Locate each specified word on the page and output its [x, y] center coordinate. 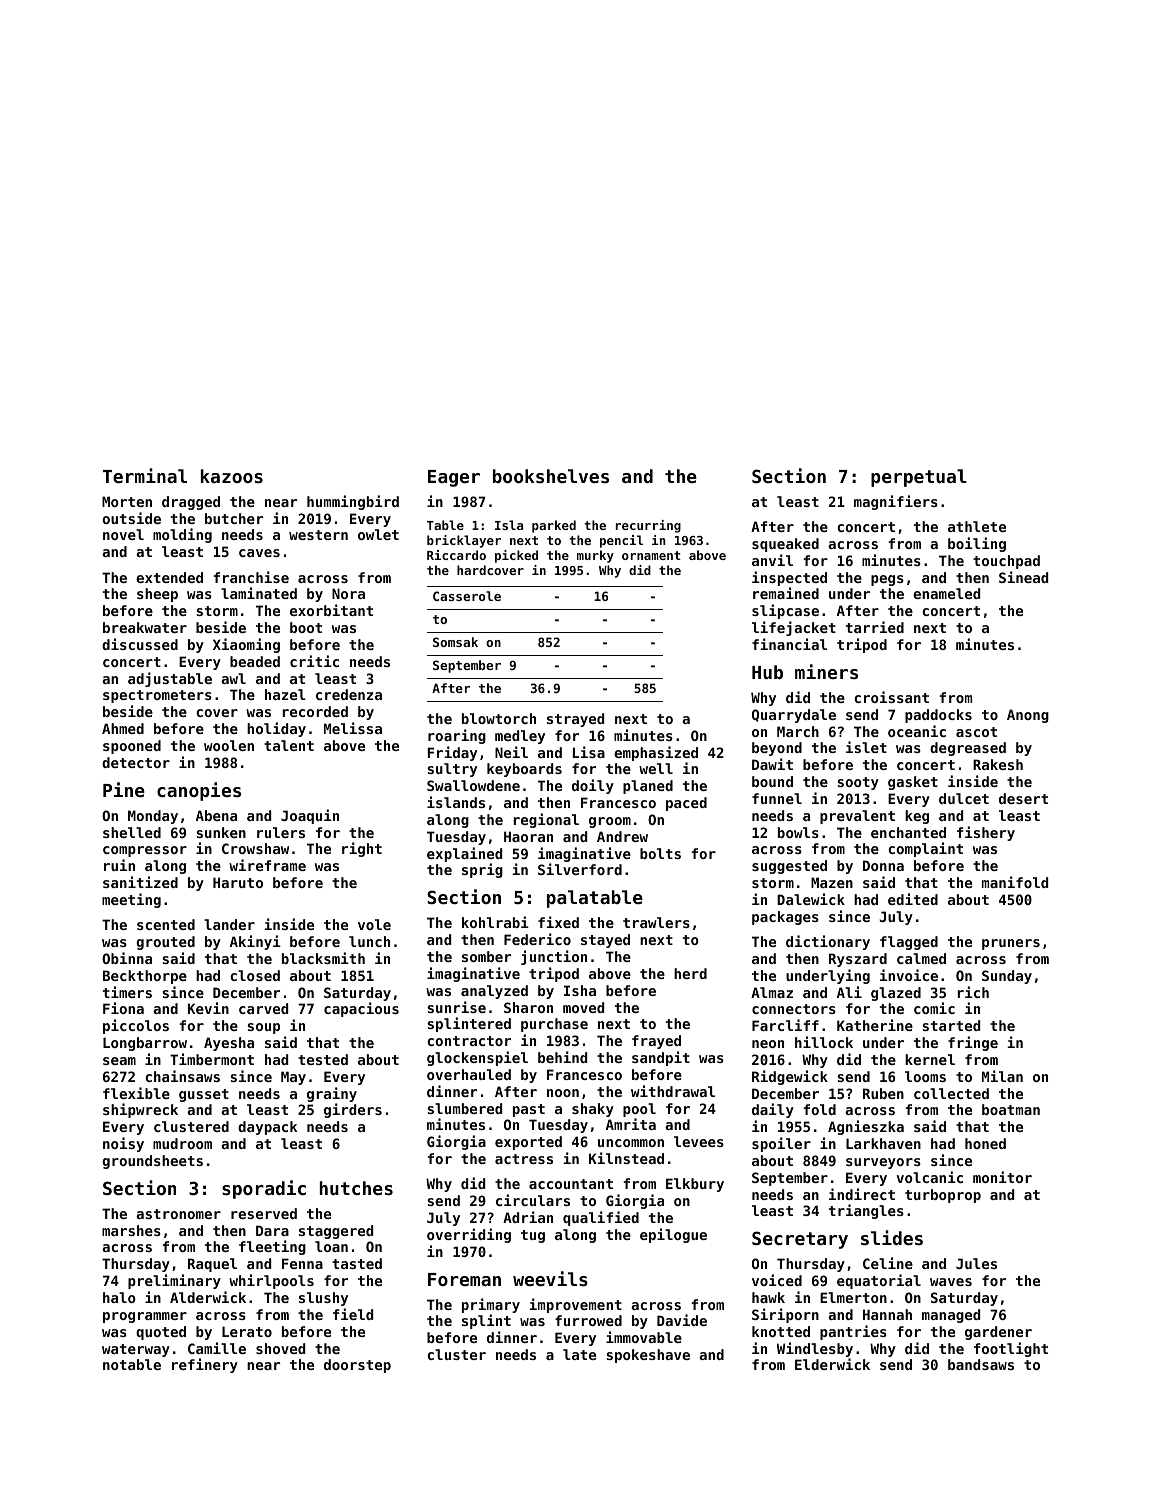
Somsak [455, 642]
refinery [205, 1365]
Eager [454, 478]
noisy [123, 1144]
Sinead [1023, 577]
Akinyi [255, 942]
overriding [469, 1235]
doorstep [357, 1366]
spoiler [781, 1144]
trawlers [656, 922]
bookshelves [551, 476]
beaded [255, 661]
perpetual [919, 478]
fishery [986, 833]
